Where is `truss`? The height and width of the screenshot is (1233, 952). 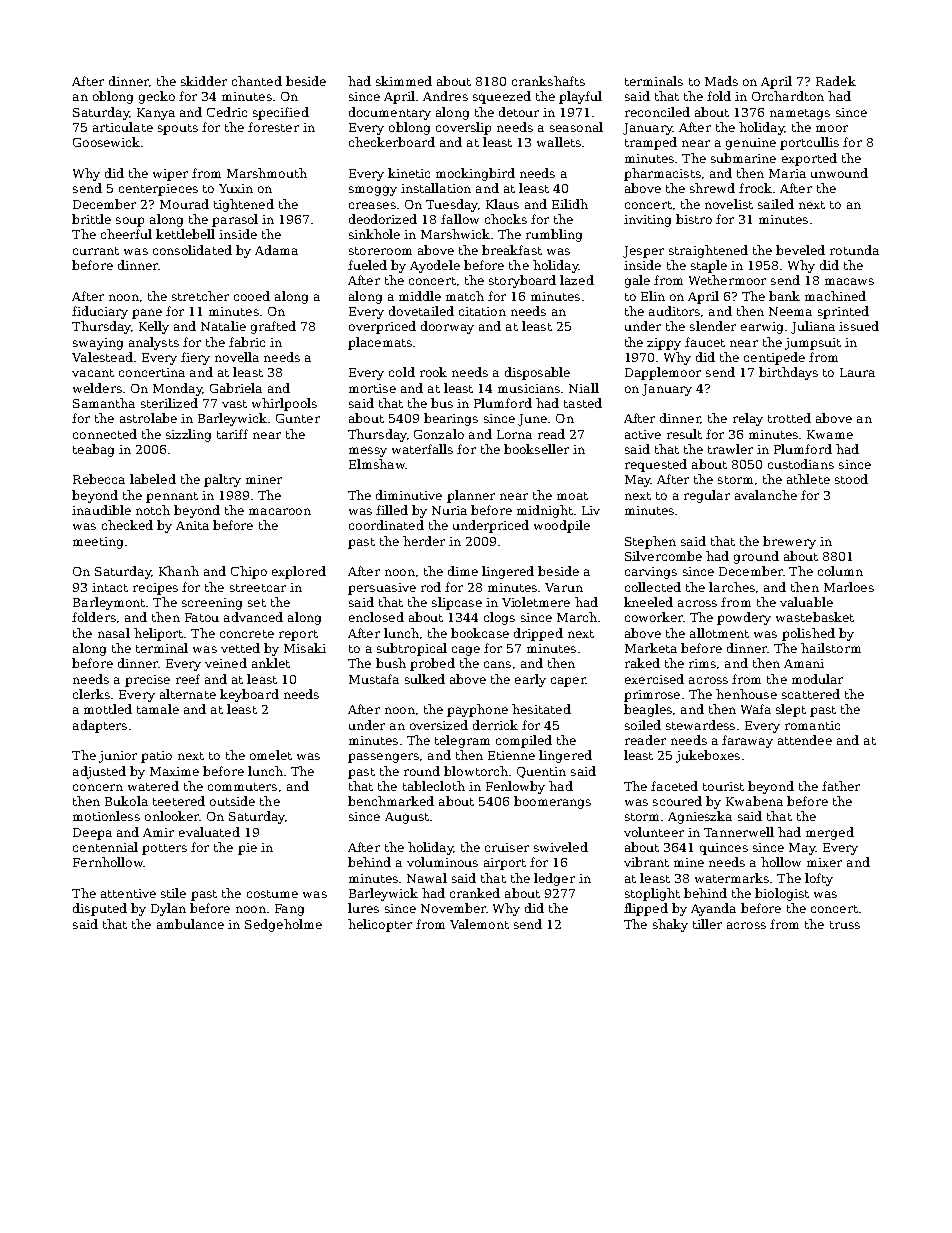 truss is located at coordinates (845, 925).
